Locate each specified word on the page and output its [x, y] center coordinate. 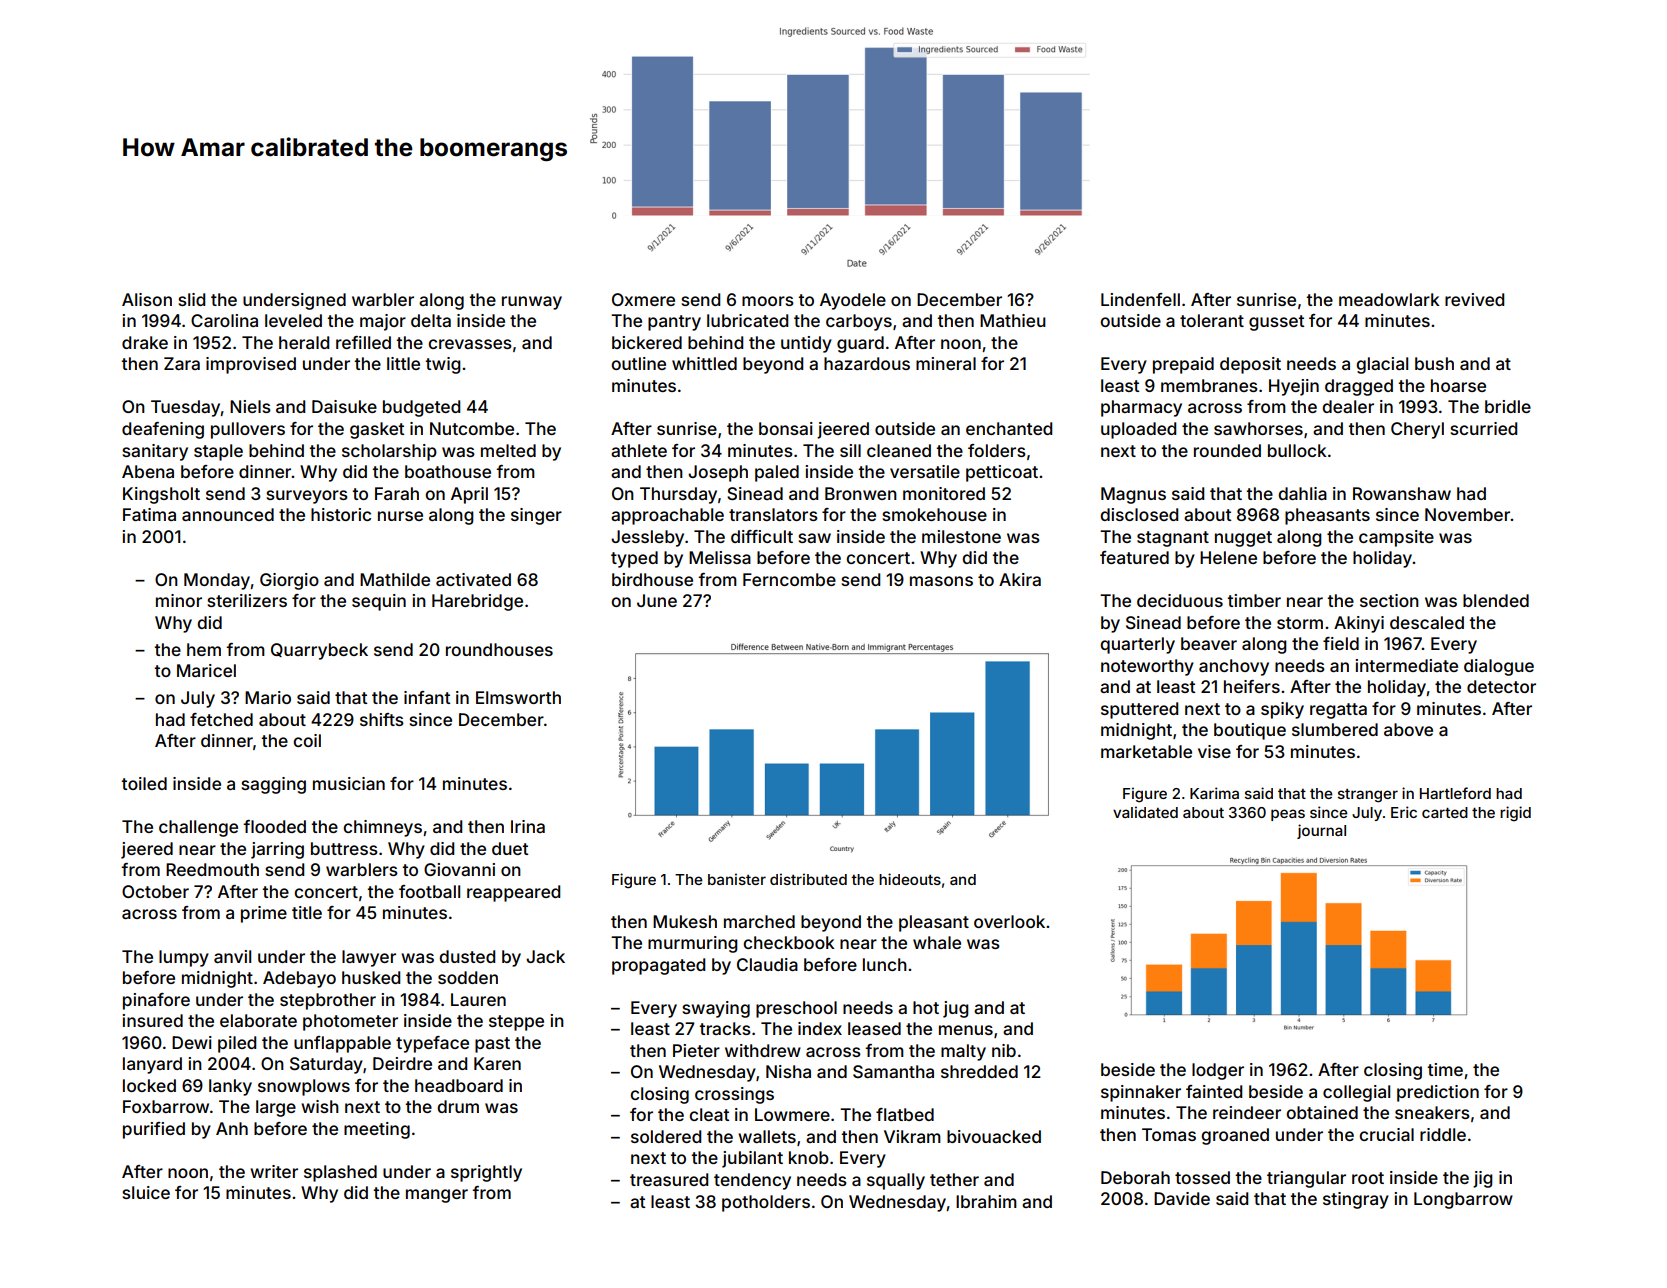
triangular [1306, 1179]
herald [304, 342]
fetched [221, 719]
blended [1496, 600]
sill [850, 450]
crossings [734, 1095]
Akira [1020, 579]
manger [437, 1196]
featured [1134, 557]
